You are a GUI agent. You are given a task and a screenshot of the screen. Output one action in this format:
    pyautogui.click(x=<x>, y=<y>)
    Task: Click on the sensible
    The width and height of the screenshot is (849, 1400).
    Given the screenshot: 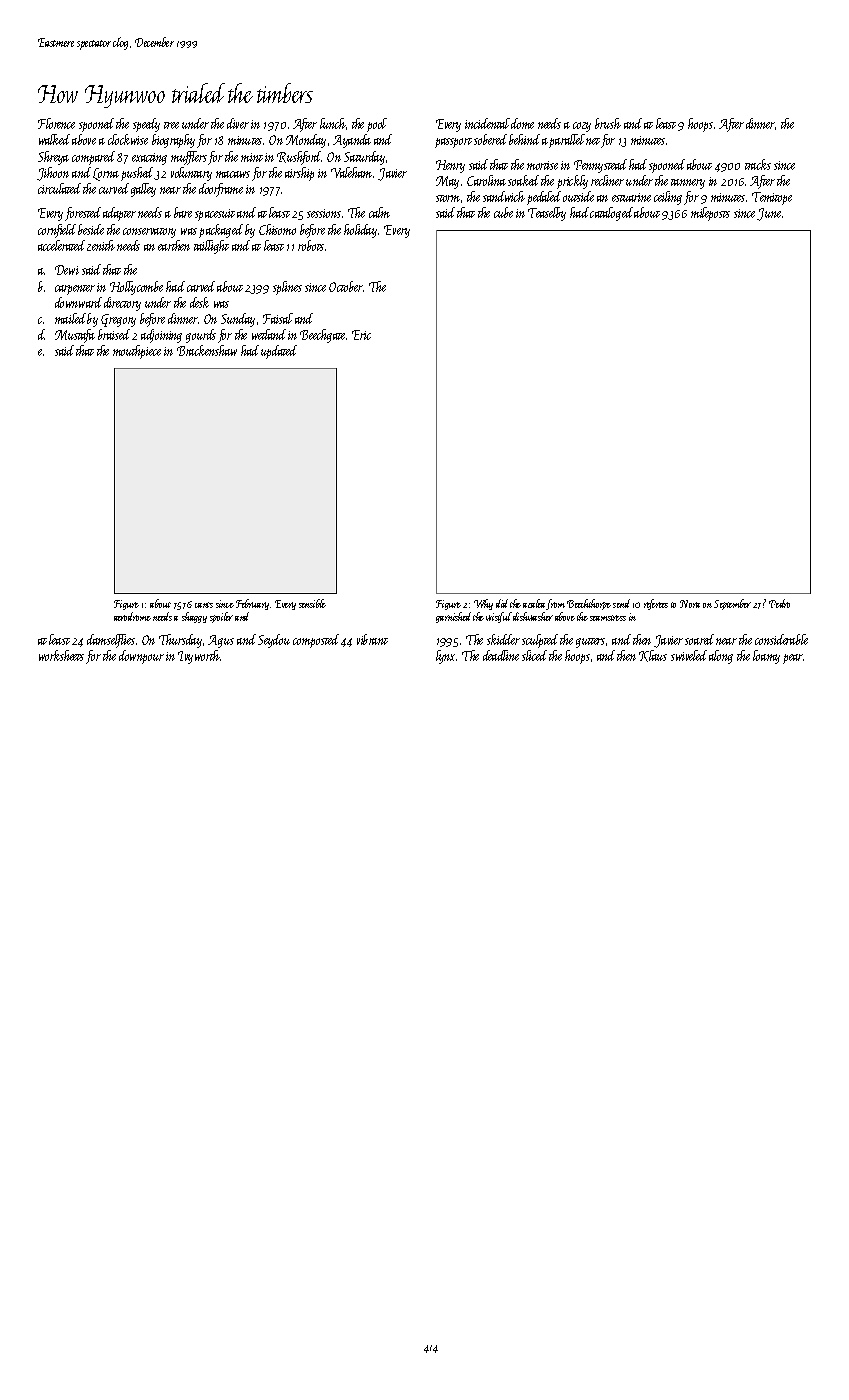 What is the action you would take?
    pyautogui.click(x=312, y=603)
